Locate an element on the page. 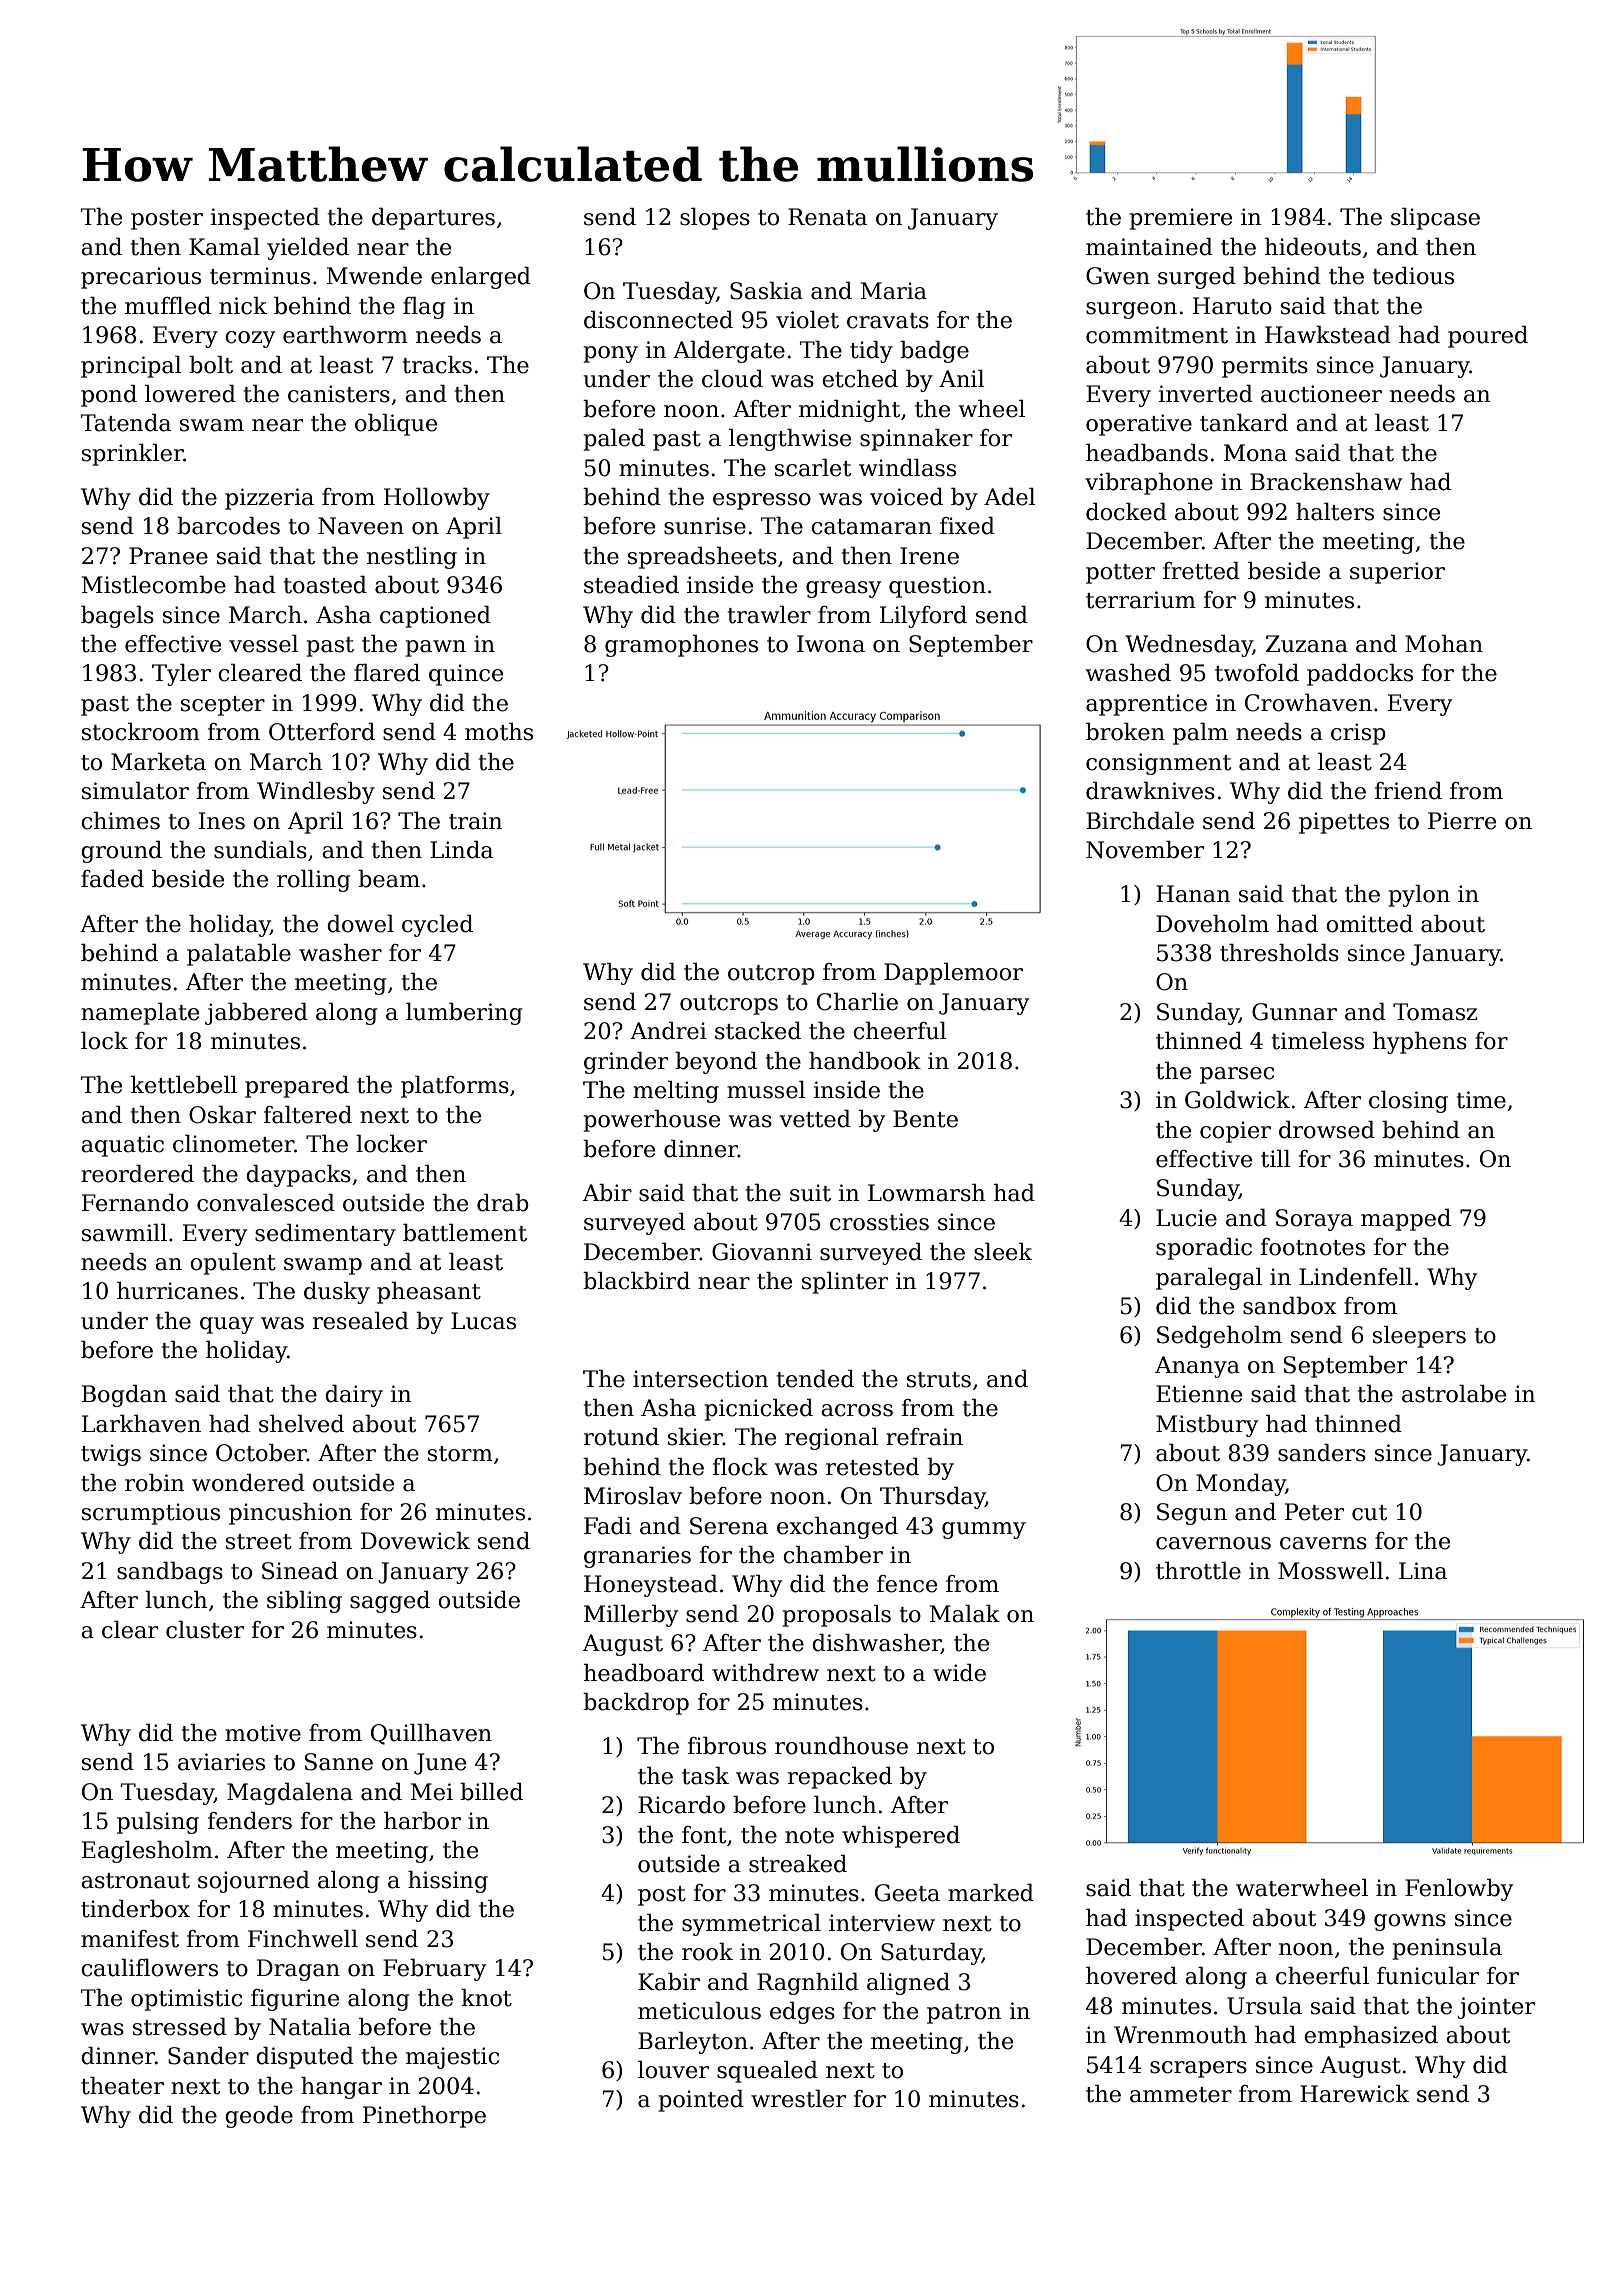 This document has height=2292, width=1620. Renata is located at coordinates (827, 217).
